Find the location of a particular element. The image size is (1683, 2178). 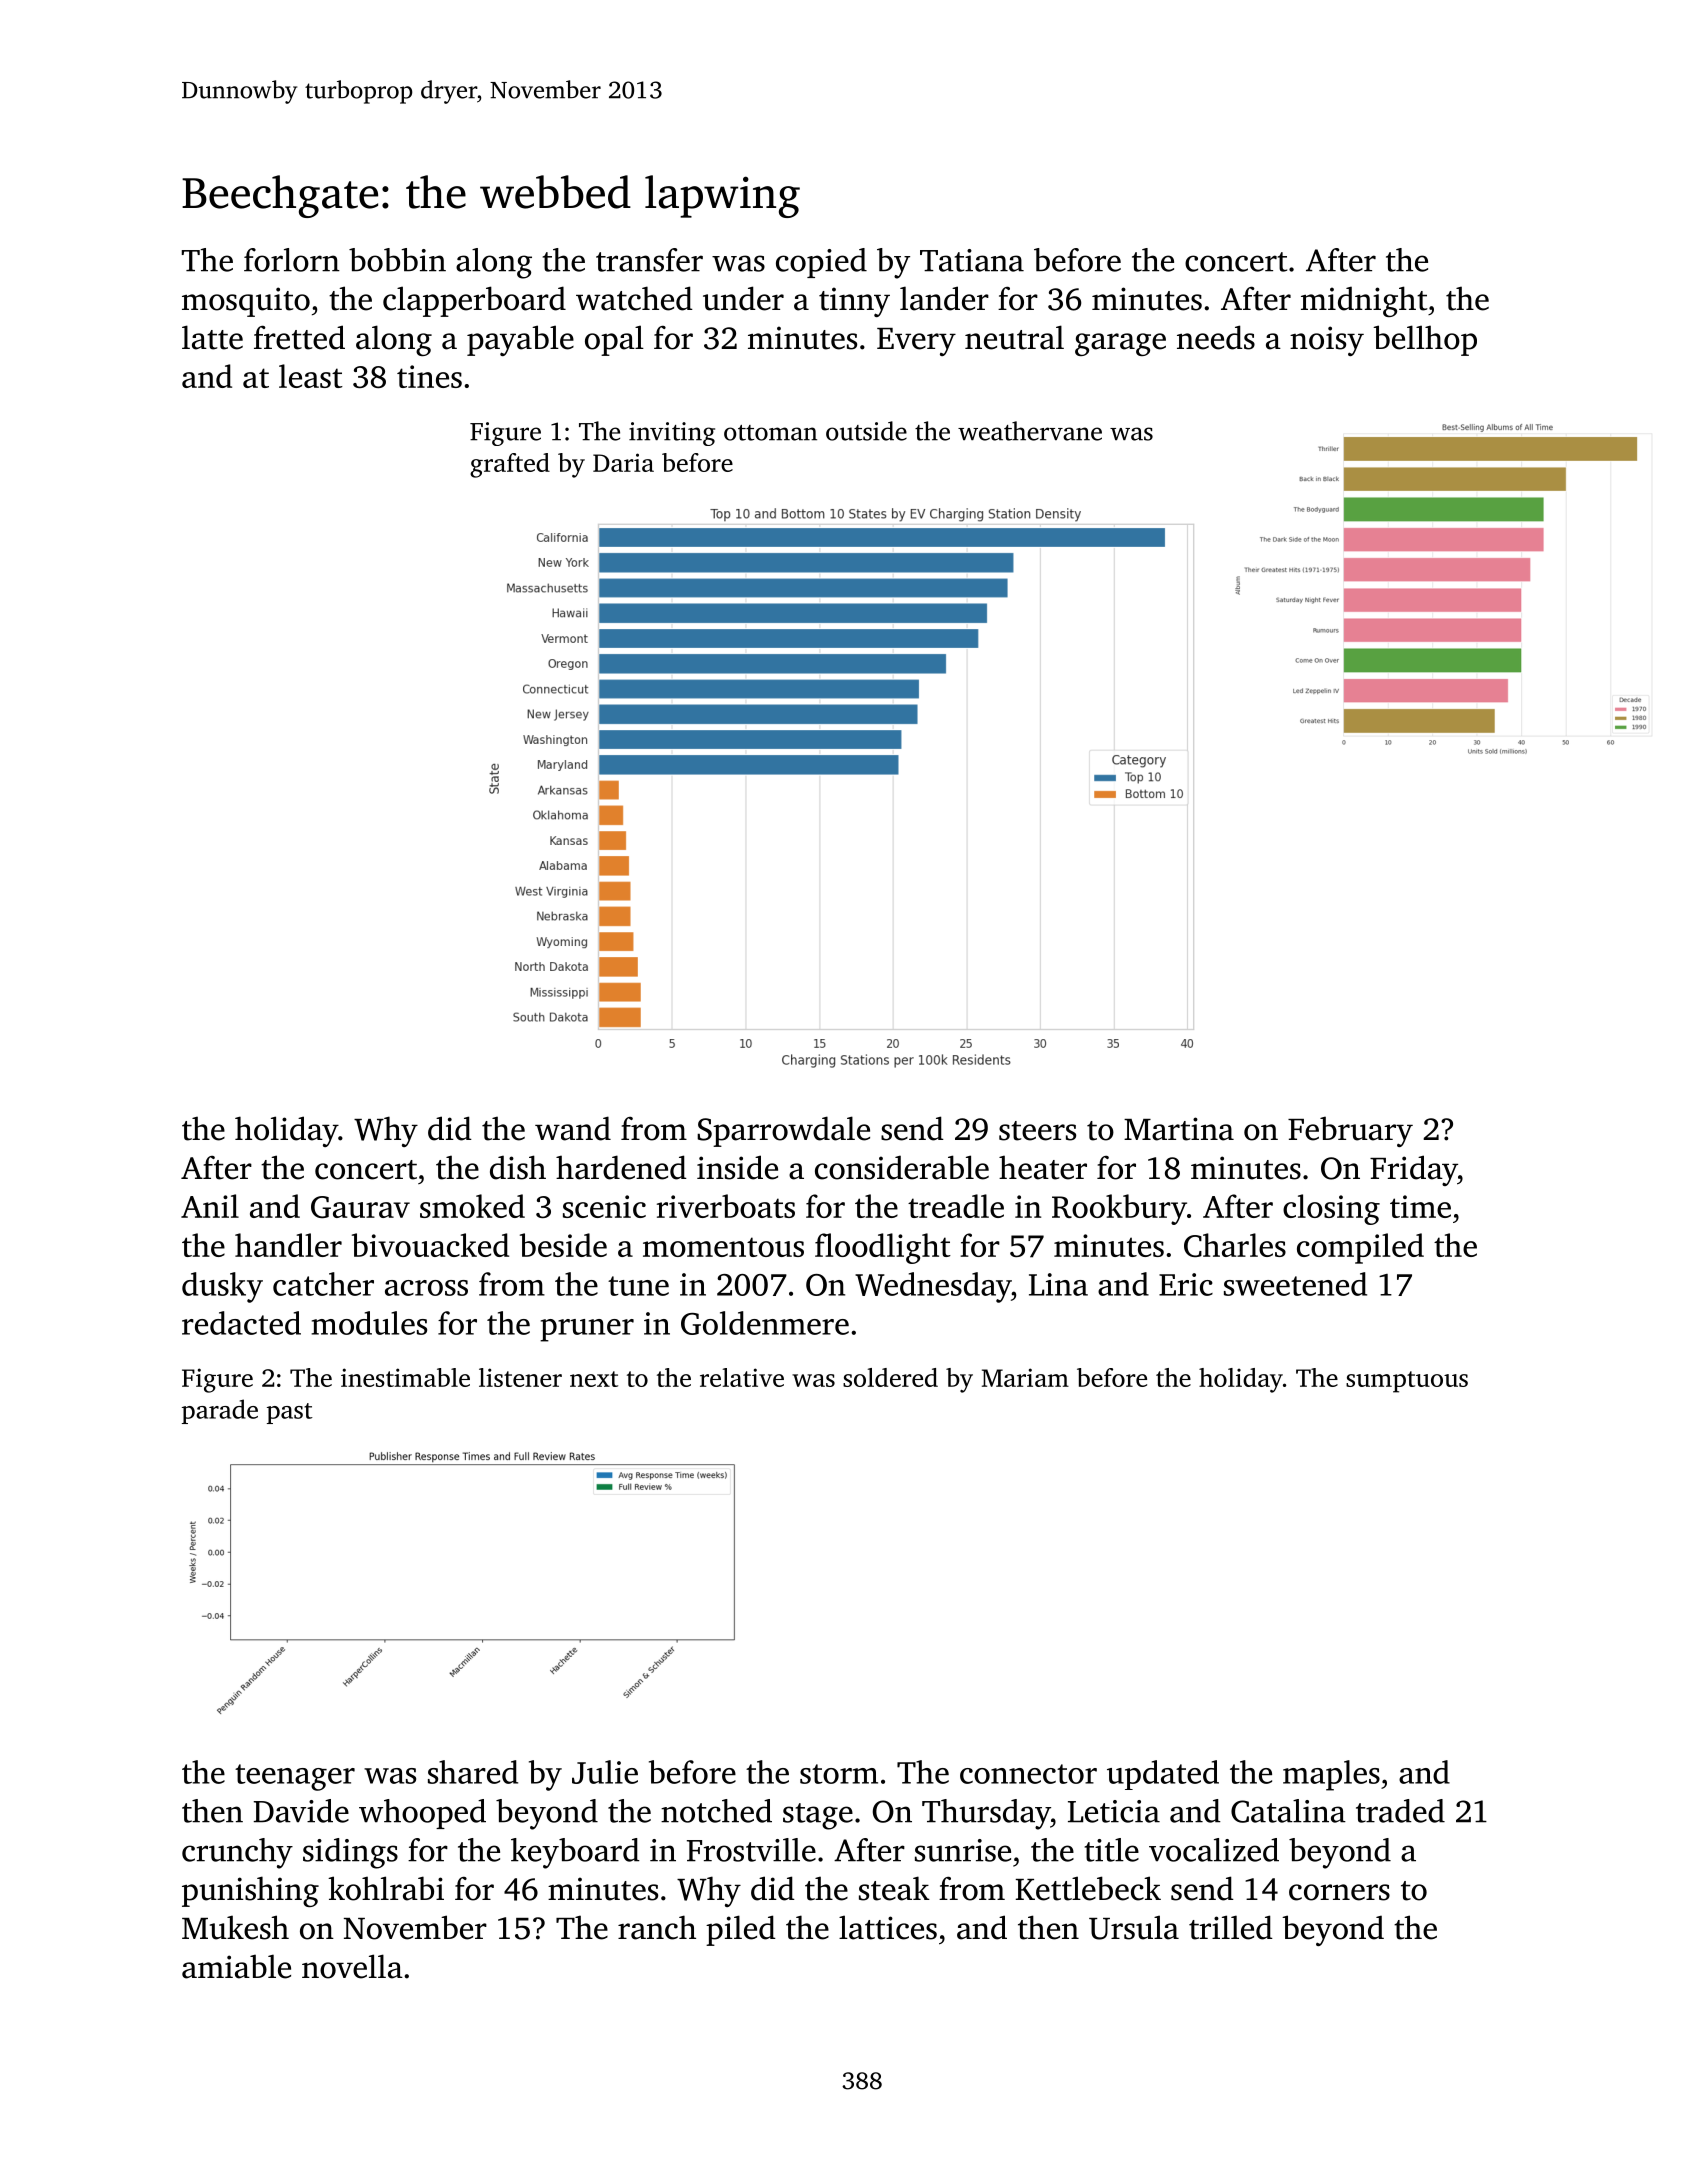

next is located at coordinates (594, 1379).
